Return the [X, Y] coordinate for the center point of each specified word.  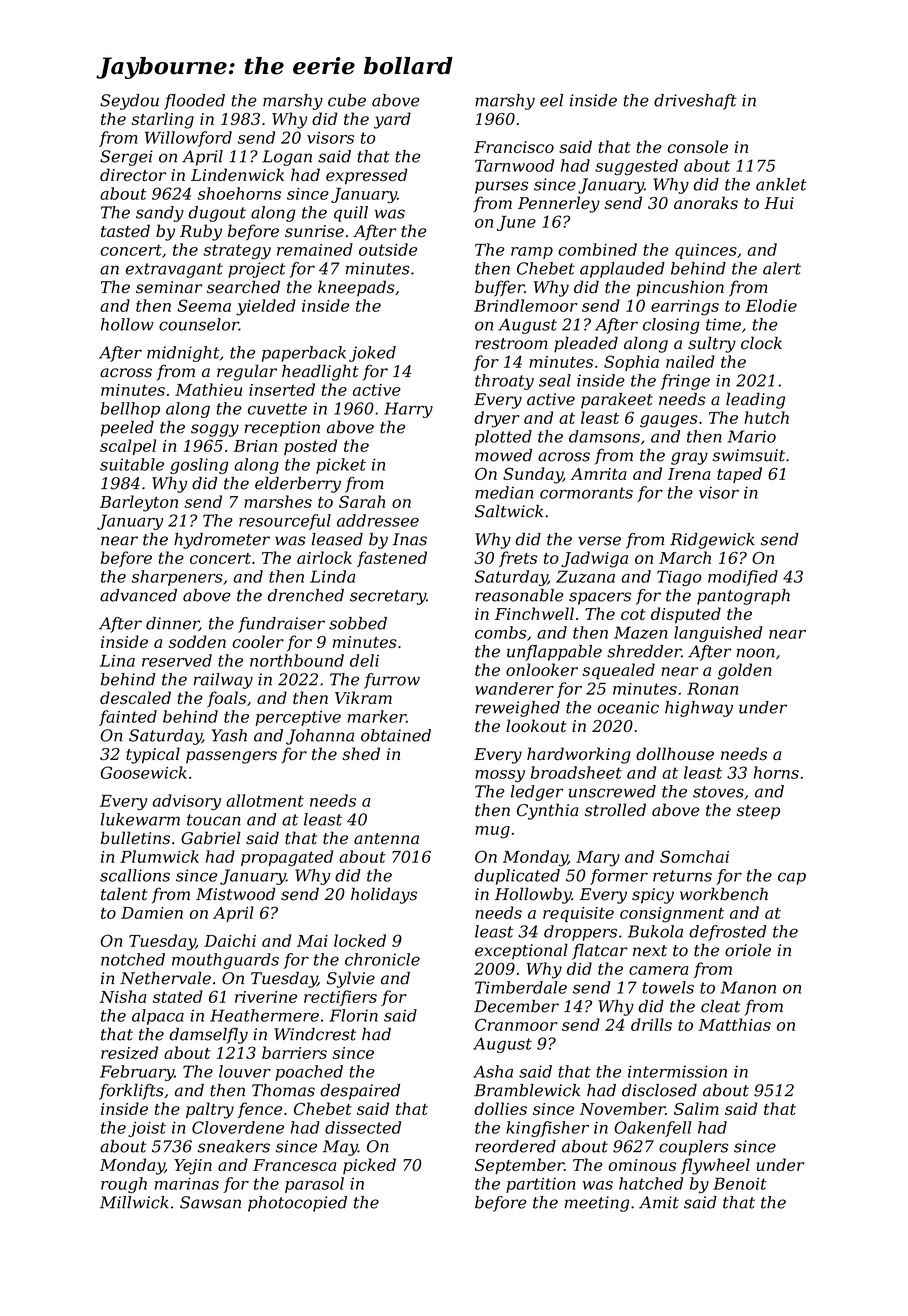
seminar [169, 287]
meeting [597, 1204]
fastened [392, 559]
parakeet [617, 401]
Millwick [134, 1202]
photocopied [297, 1204]
